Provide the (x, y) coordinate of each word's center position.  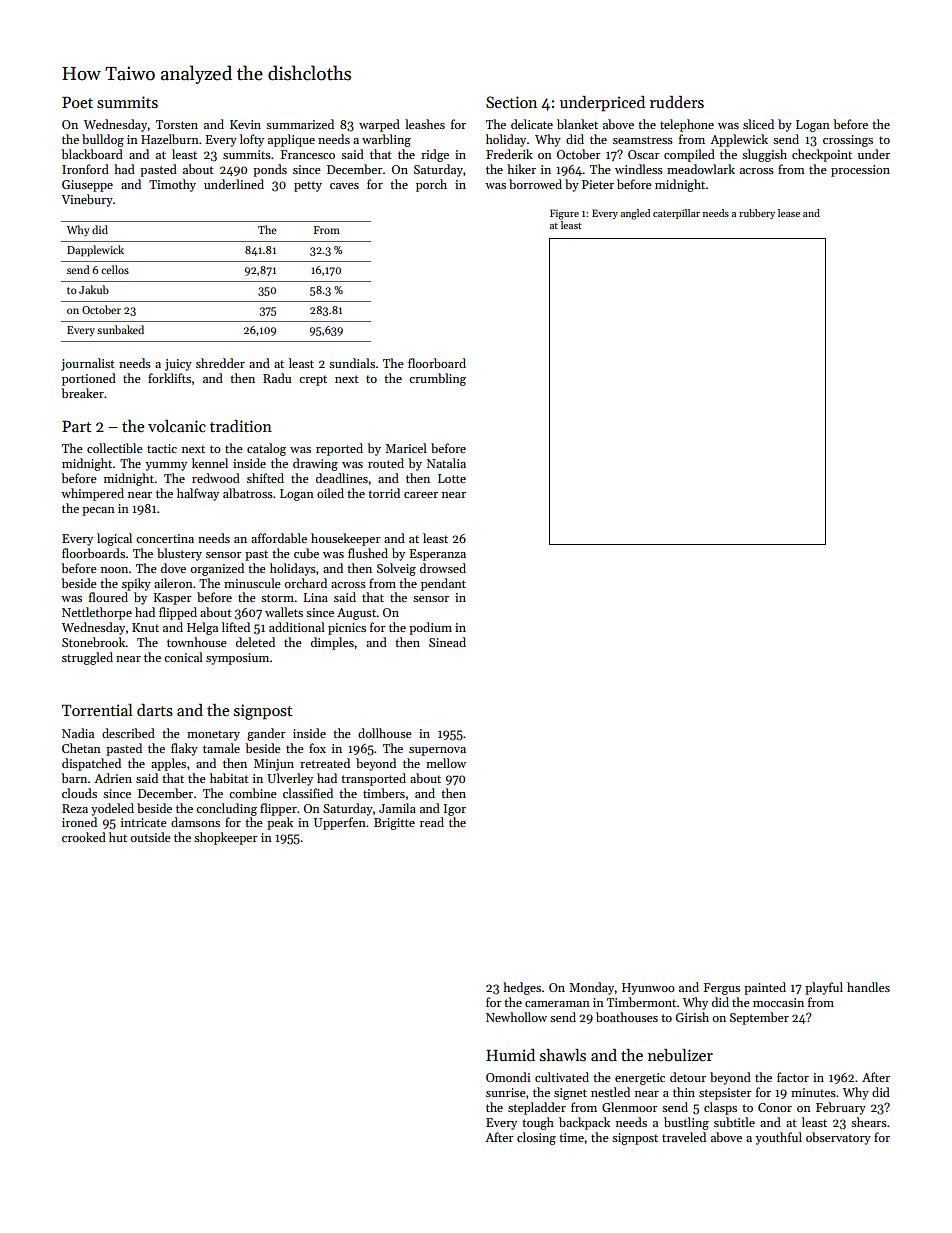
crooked (84, 837)
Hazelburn (170, 139)
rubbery (757, 214)
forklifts (169, 378)
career (421, 495)
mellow (446, 763)
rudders (677, 102)
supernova (437, 751)
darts (155, 710)
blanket (577, 124)
